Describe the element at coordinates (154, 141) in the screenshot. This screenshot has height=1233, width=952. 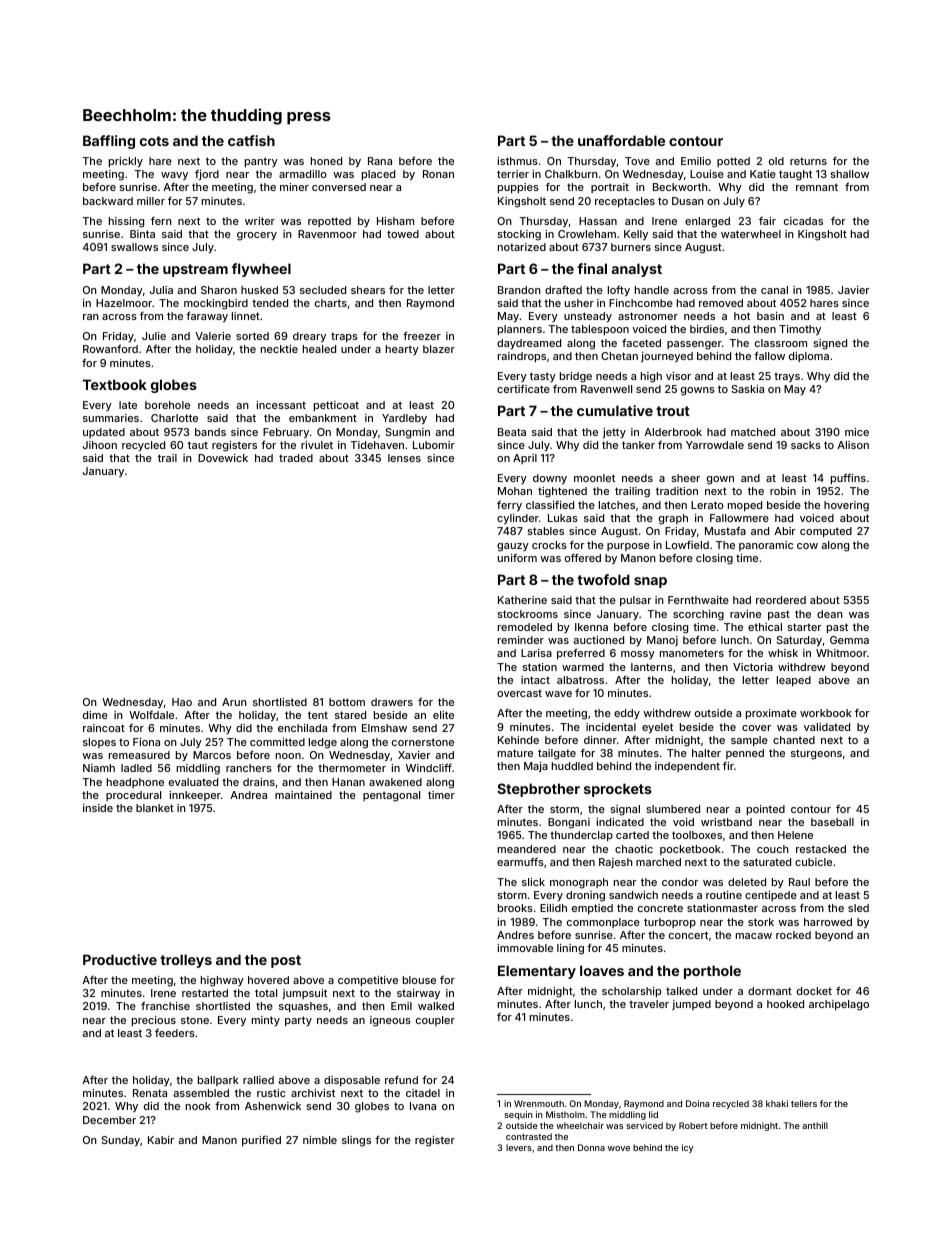
I see `cots` at that location.
